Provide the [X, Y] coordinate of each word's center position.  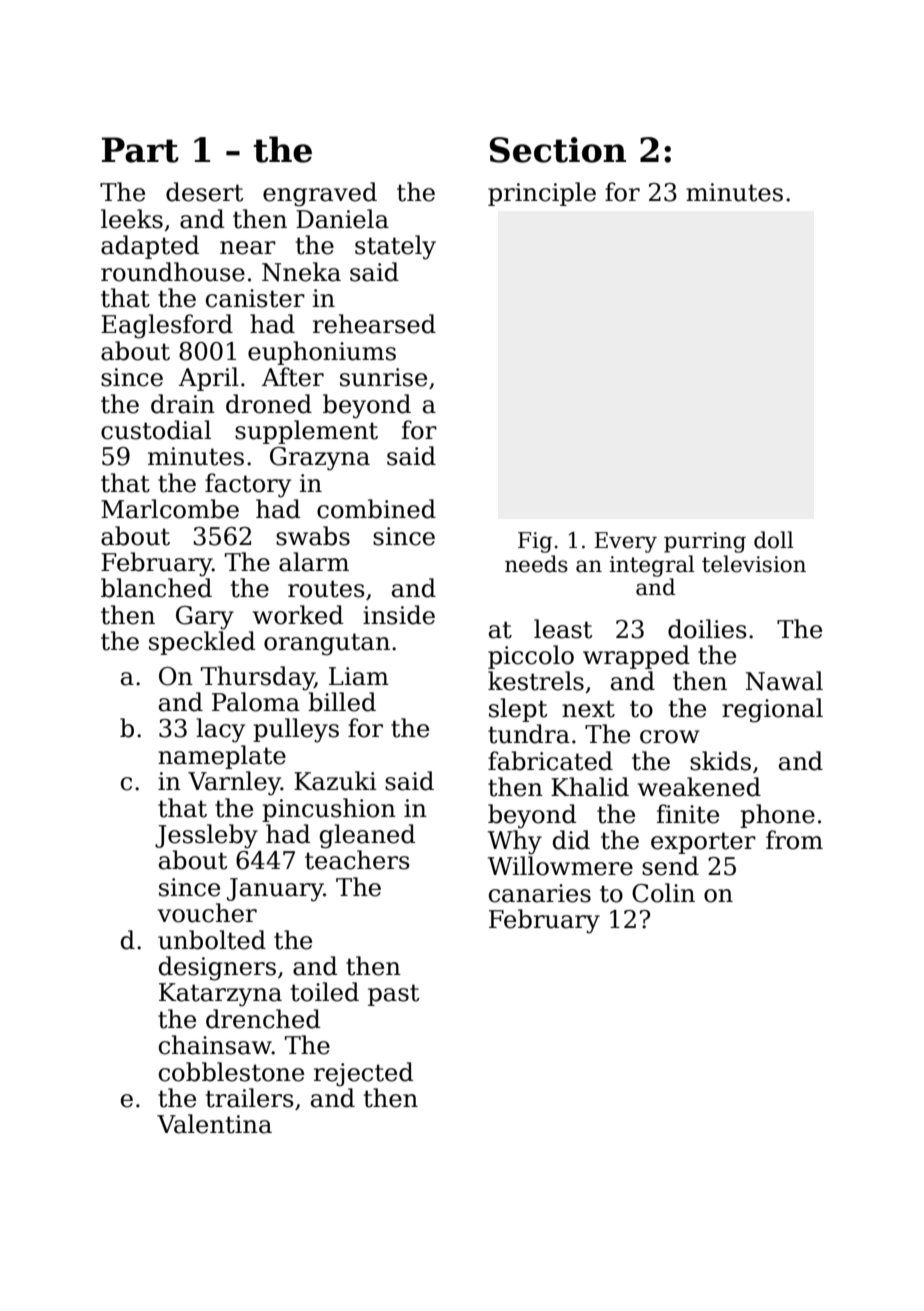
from [794, 840]
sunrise [383, 377]
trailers [250, 1098]
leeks [132, 219]
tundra [529, 734]
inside [399, 615]
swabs [313, 536]
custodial [156, 430]
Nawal [784, 681]
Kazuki [335, 781]
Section [558, 150]
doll [774, 540]
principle [542, 194]
